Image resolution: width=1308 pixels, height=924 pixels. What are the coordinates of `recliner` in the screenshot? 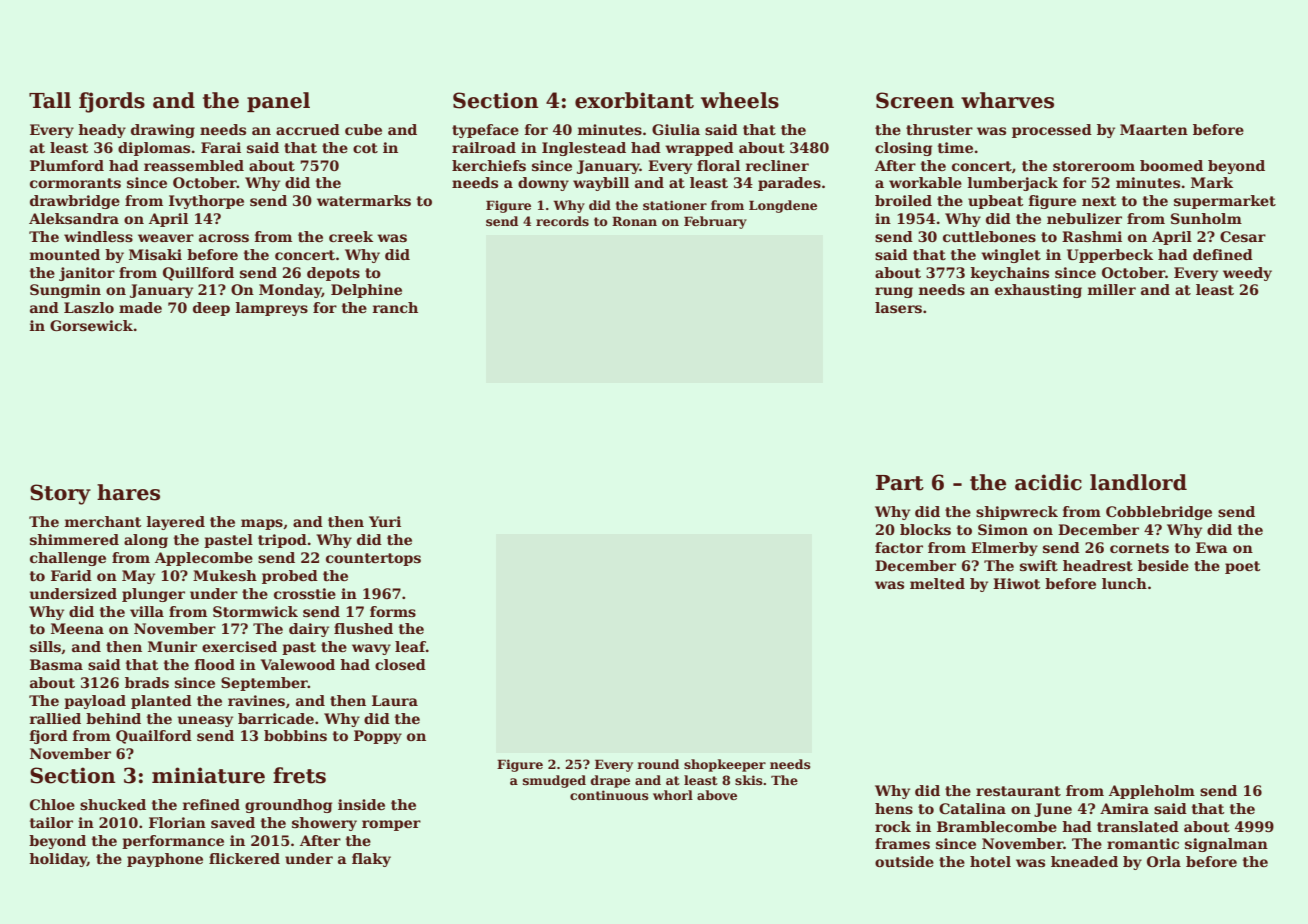 It's located at (777, 165).
